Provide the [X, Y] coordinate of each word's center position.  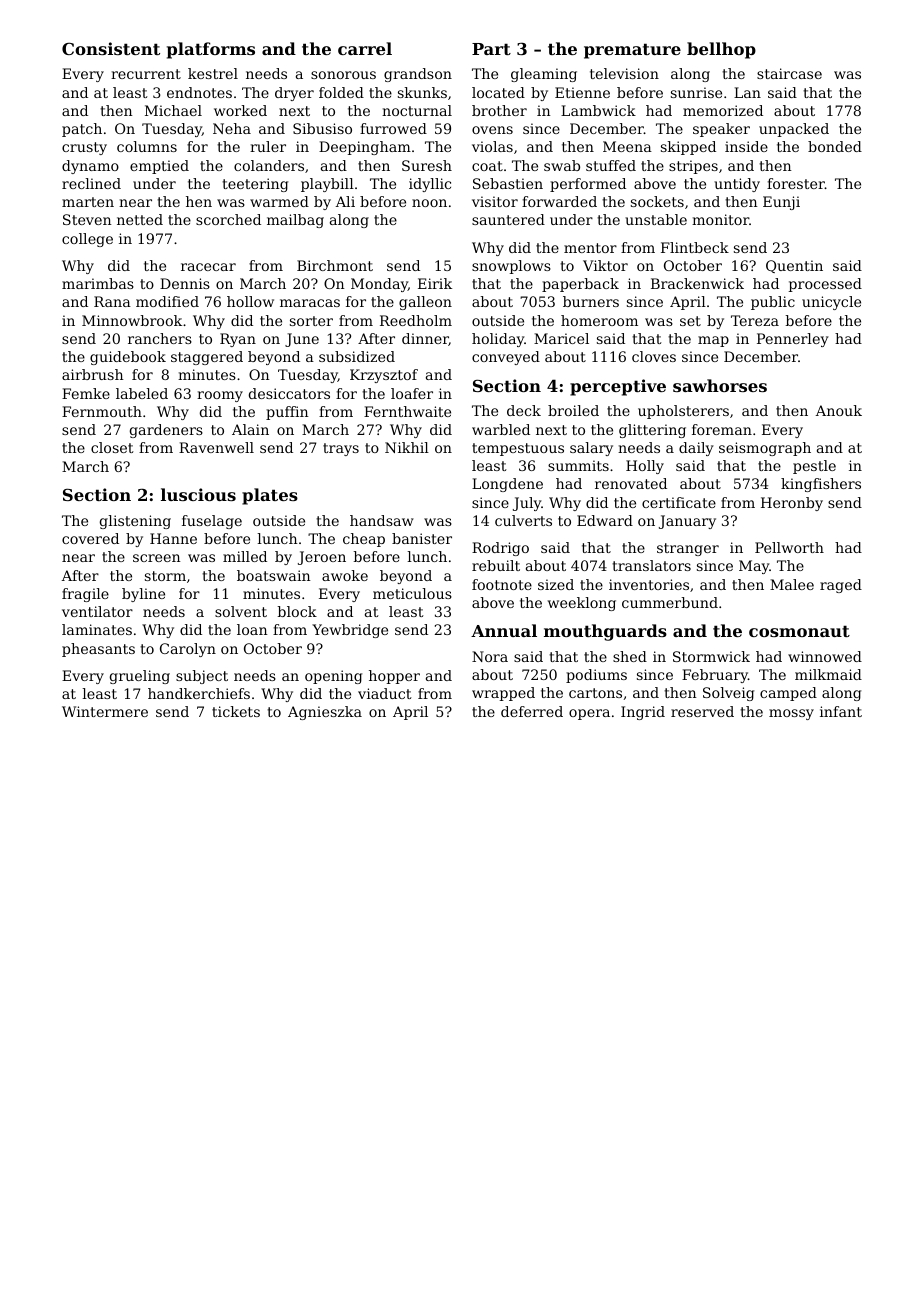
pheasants [98, 650]
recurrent [146, 74]
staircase [789, 73]
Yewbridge [350, 631]
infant [841, 711]
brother [499, 110]
